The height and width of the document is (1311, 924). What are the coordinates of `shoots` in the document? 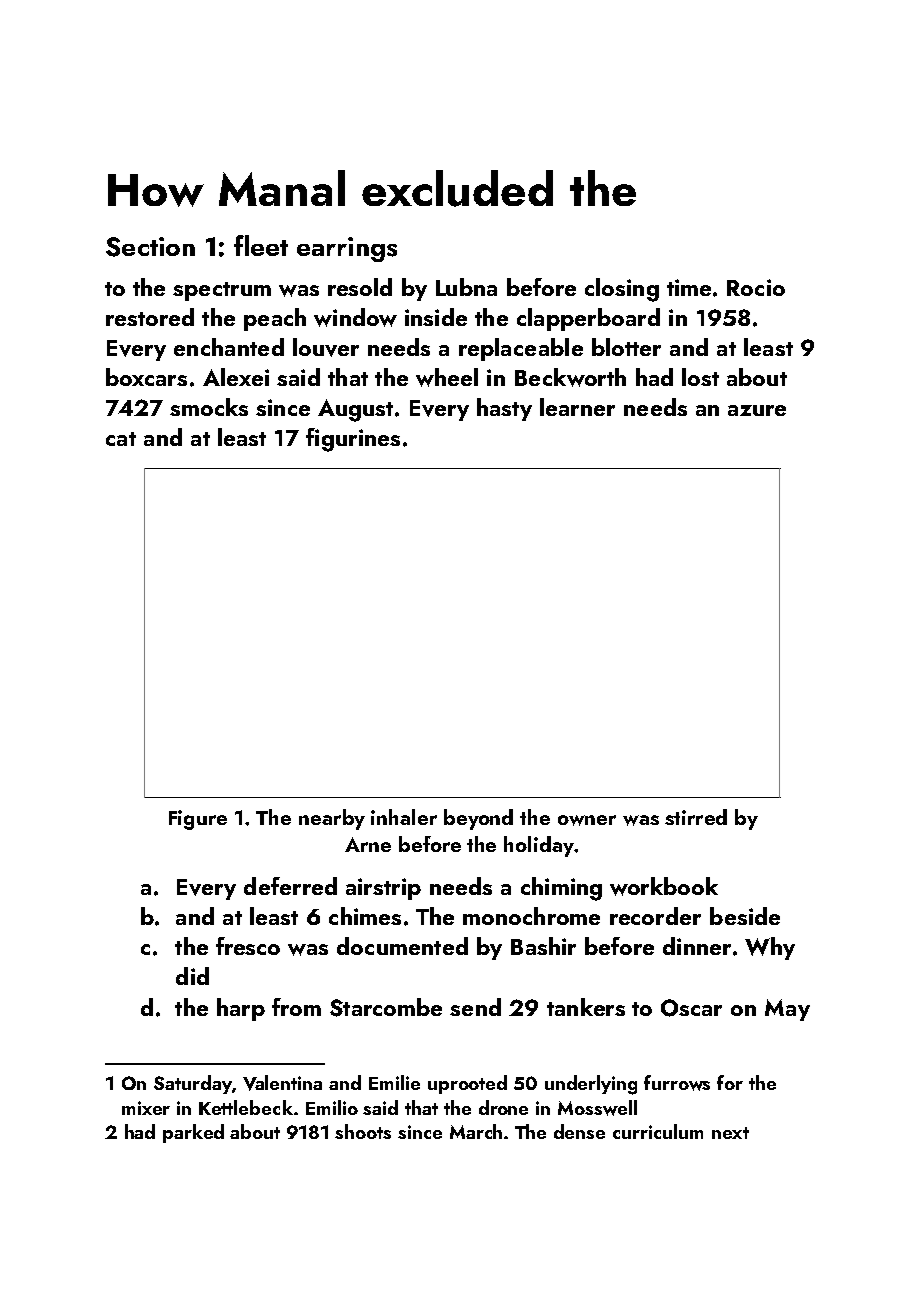 It's located at (363, 1131).
